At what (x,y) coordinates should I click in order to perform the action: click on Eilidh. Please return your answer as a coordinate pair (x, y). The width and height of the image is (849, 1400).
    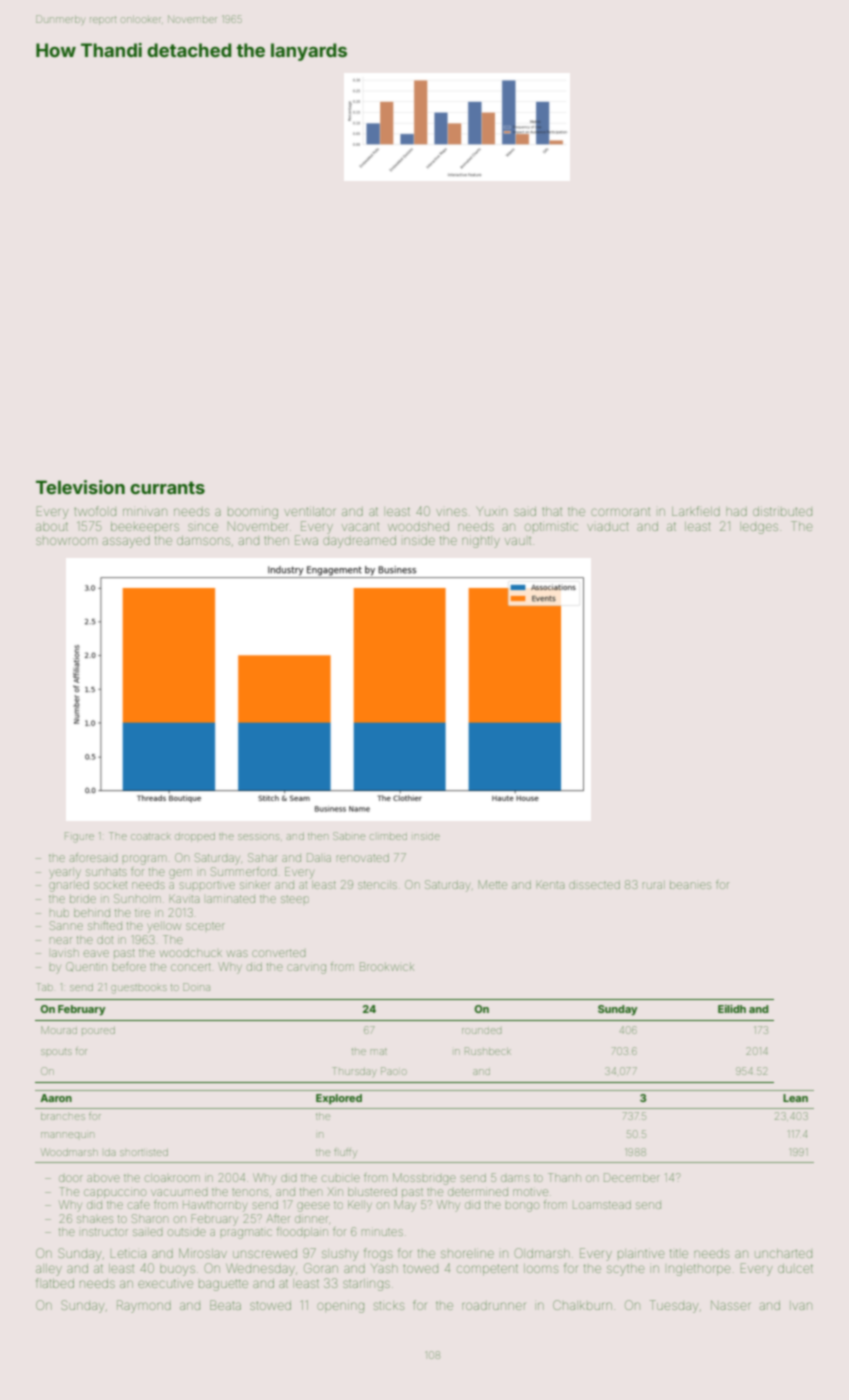
    Looking at the image, I should click on (732, 1009).
